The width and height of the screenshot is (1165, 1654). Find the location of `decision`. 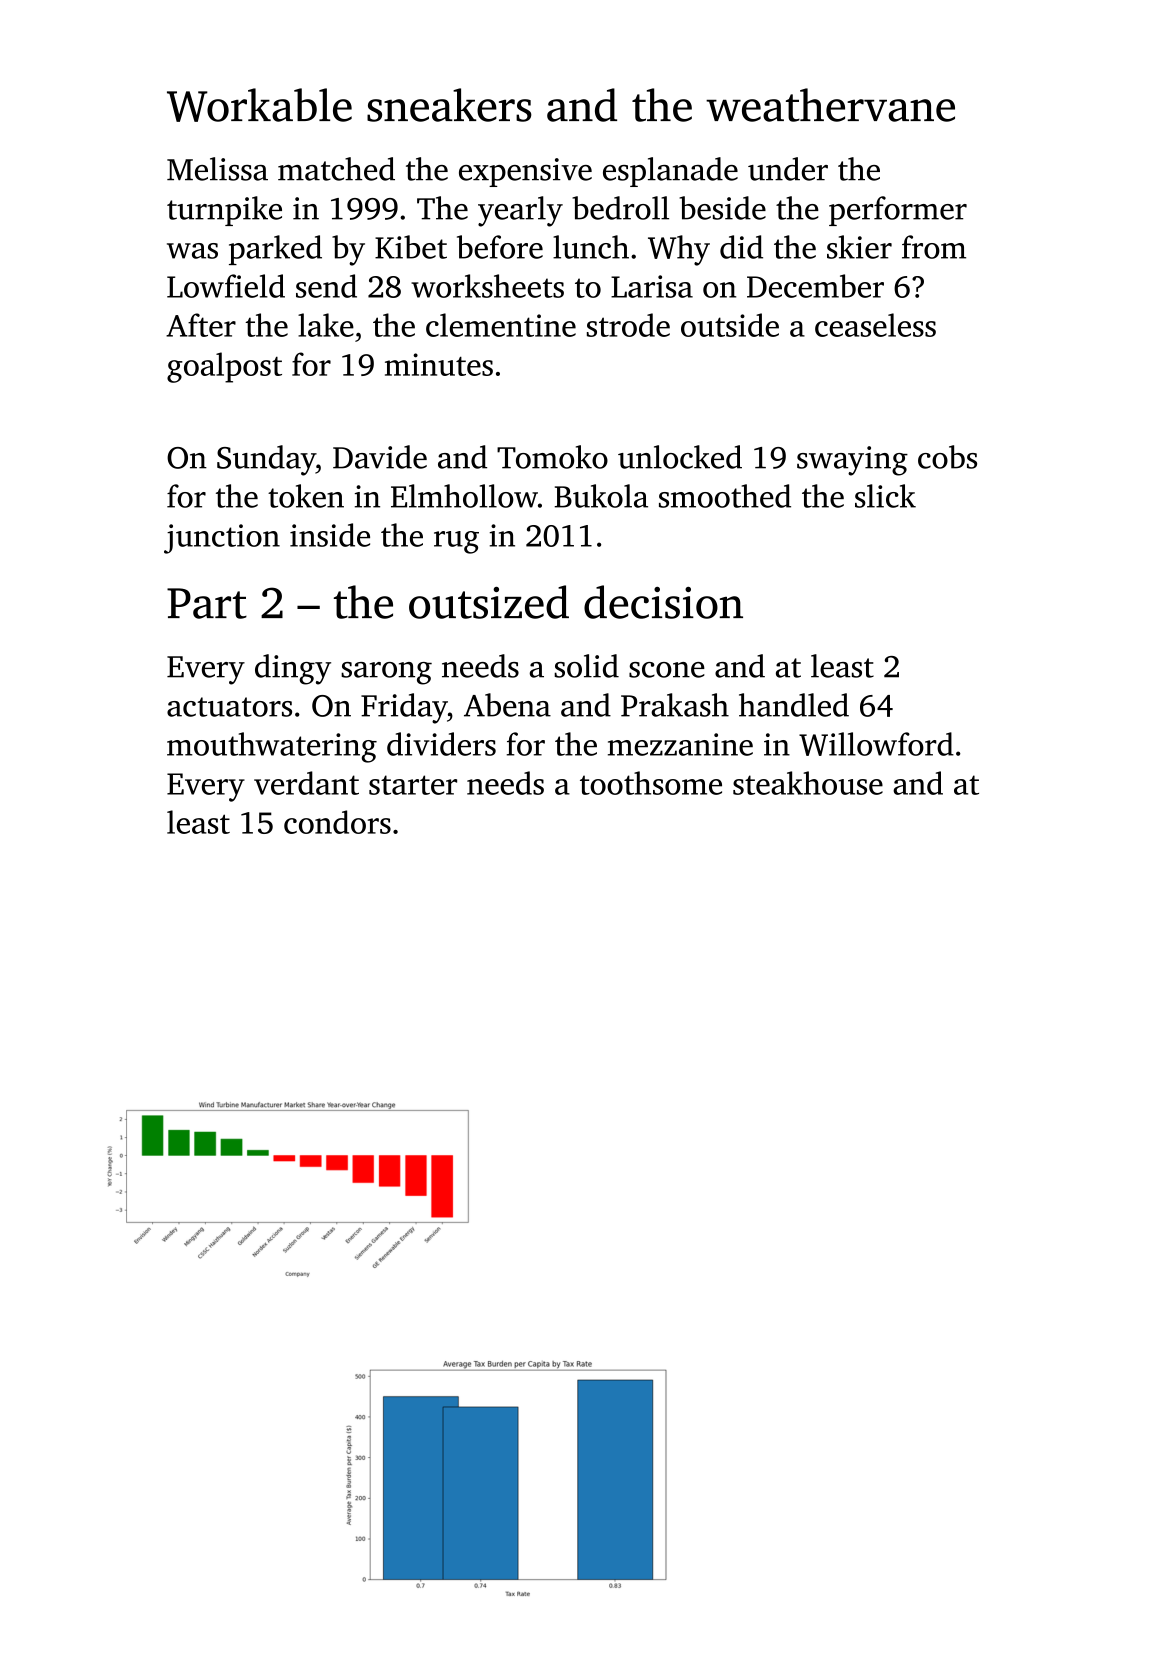

decision is located at coordinates (663, 602).
